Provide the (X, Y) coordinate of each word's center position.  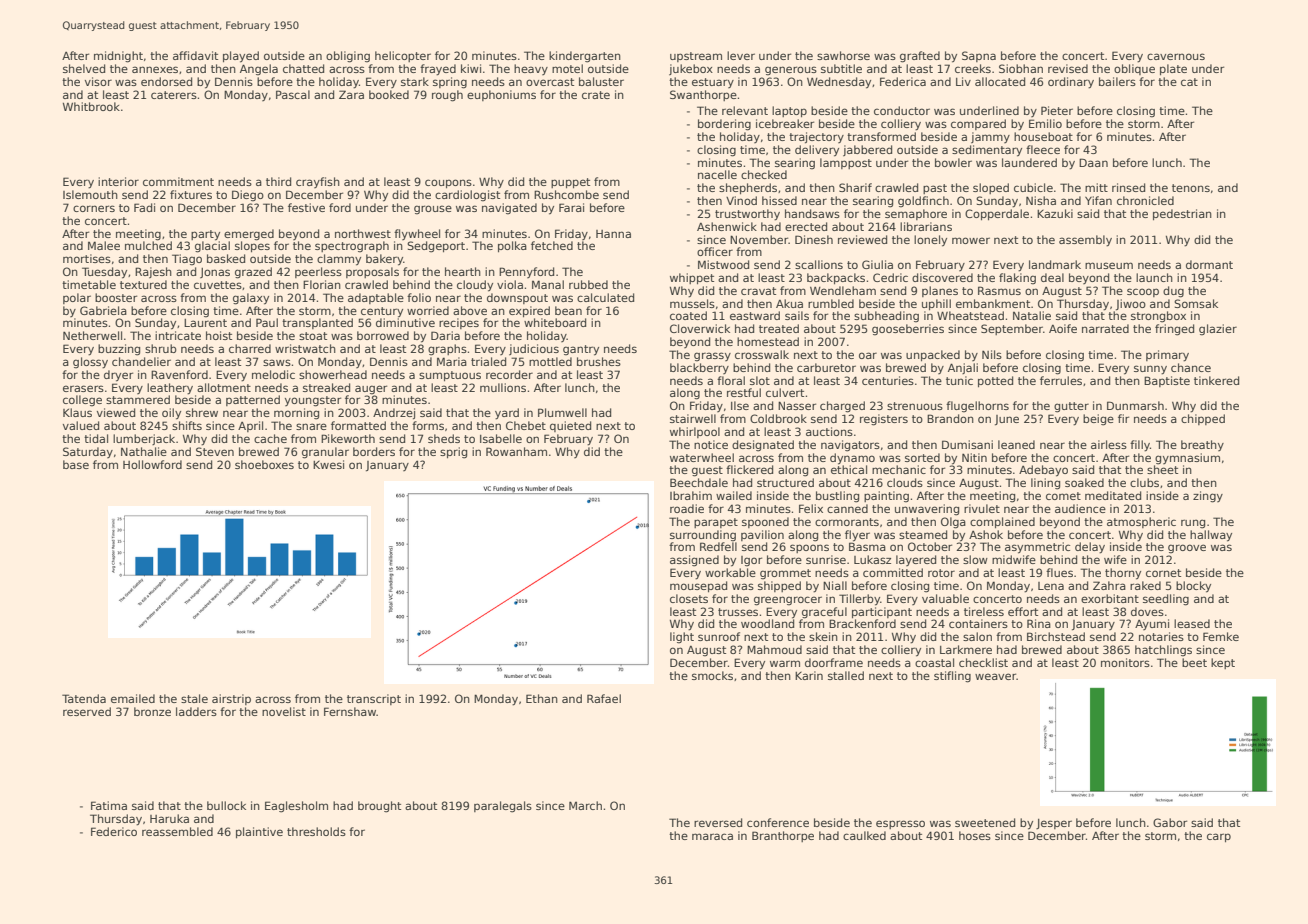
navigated (509, 209)
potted (995, 381)
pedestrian (1182, 214)
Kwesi (328, 464)
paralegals (503, 807)
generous (791, 71)
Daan (1093, 162)
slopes (252, 246)
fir (1123, 418)
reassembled (177, 831)
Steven (215, 451)
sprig (453, 453)
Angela (259, 70)
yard (507, 414)
